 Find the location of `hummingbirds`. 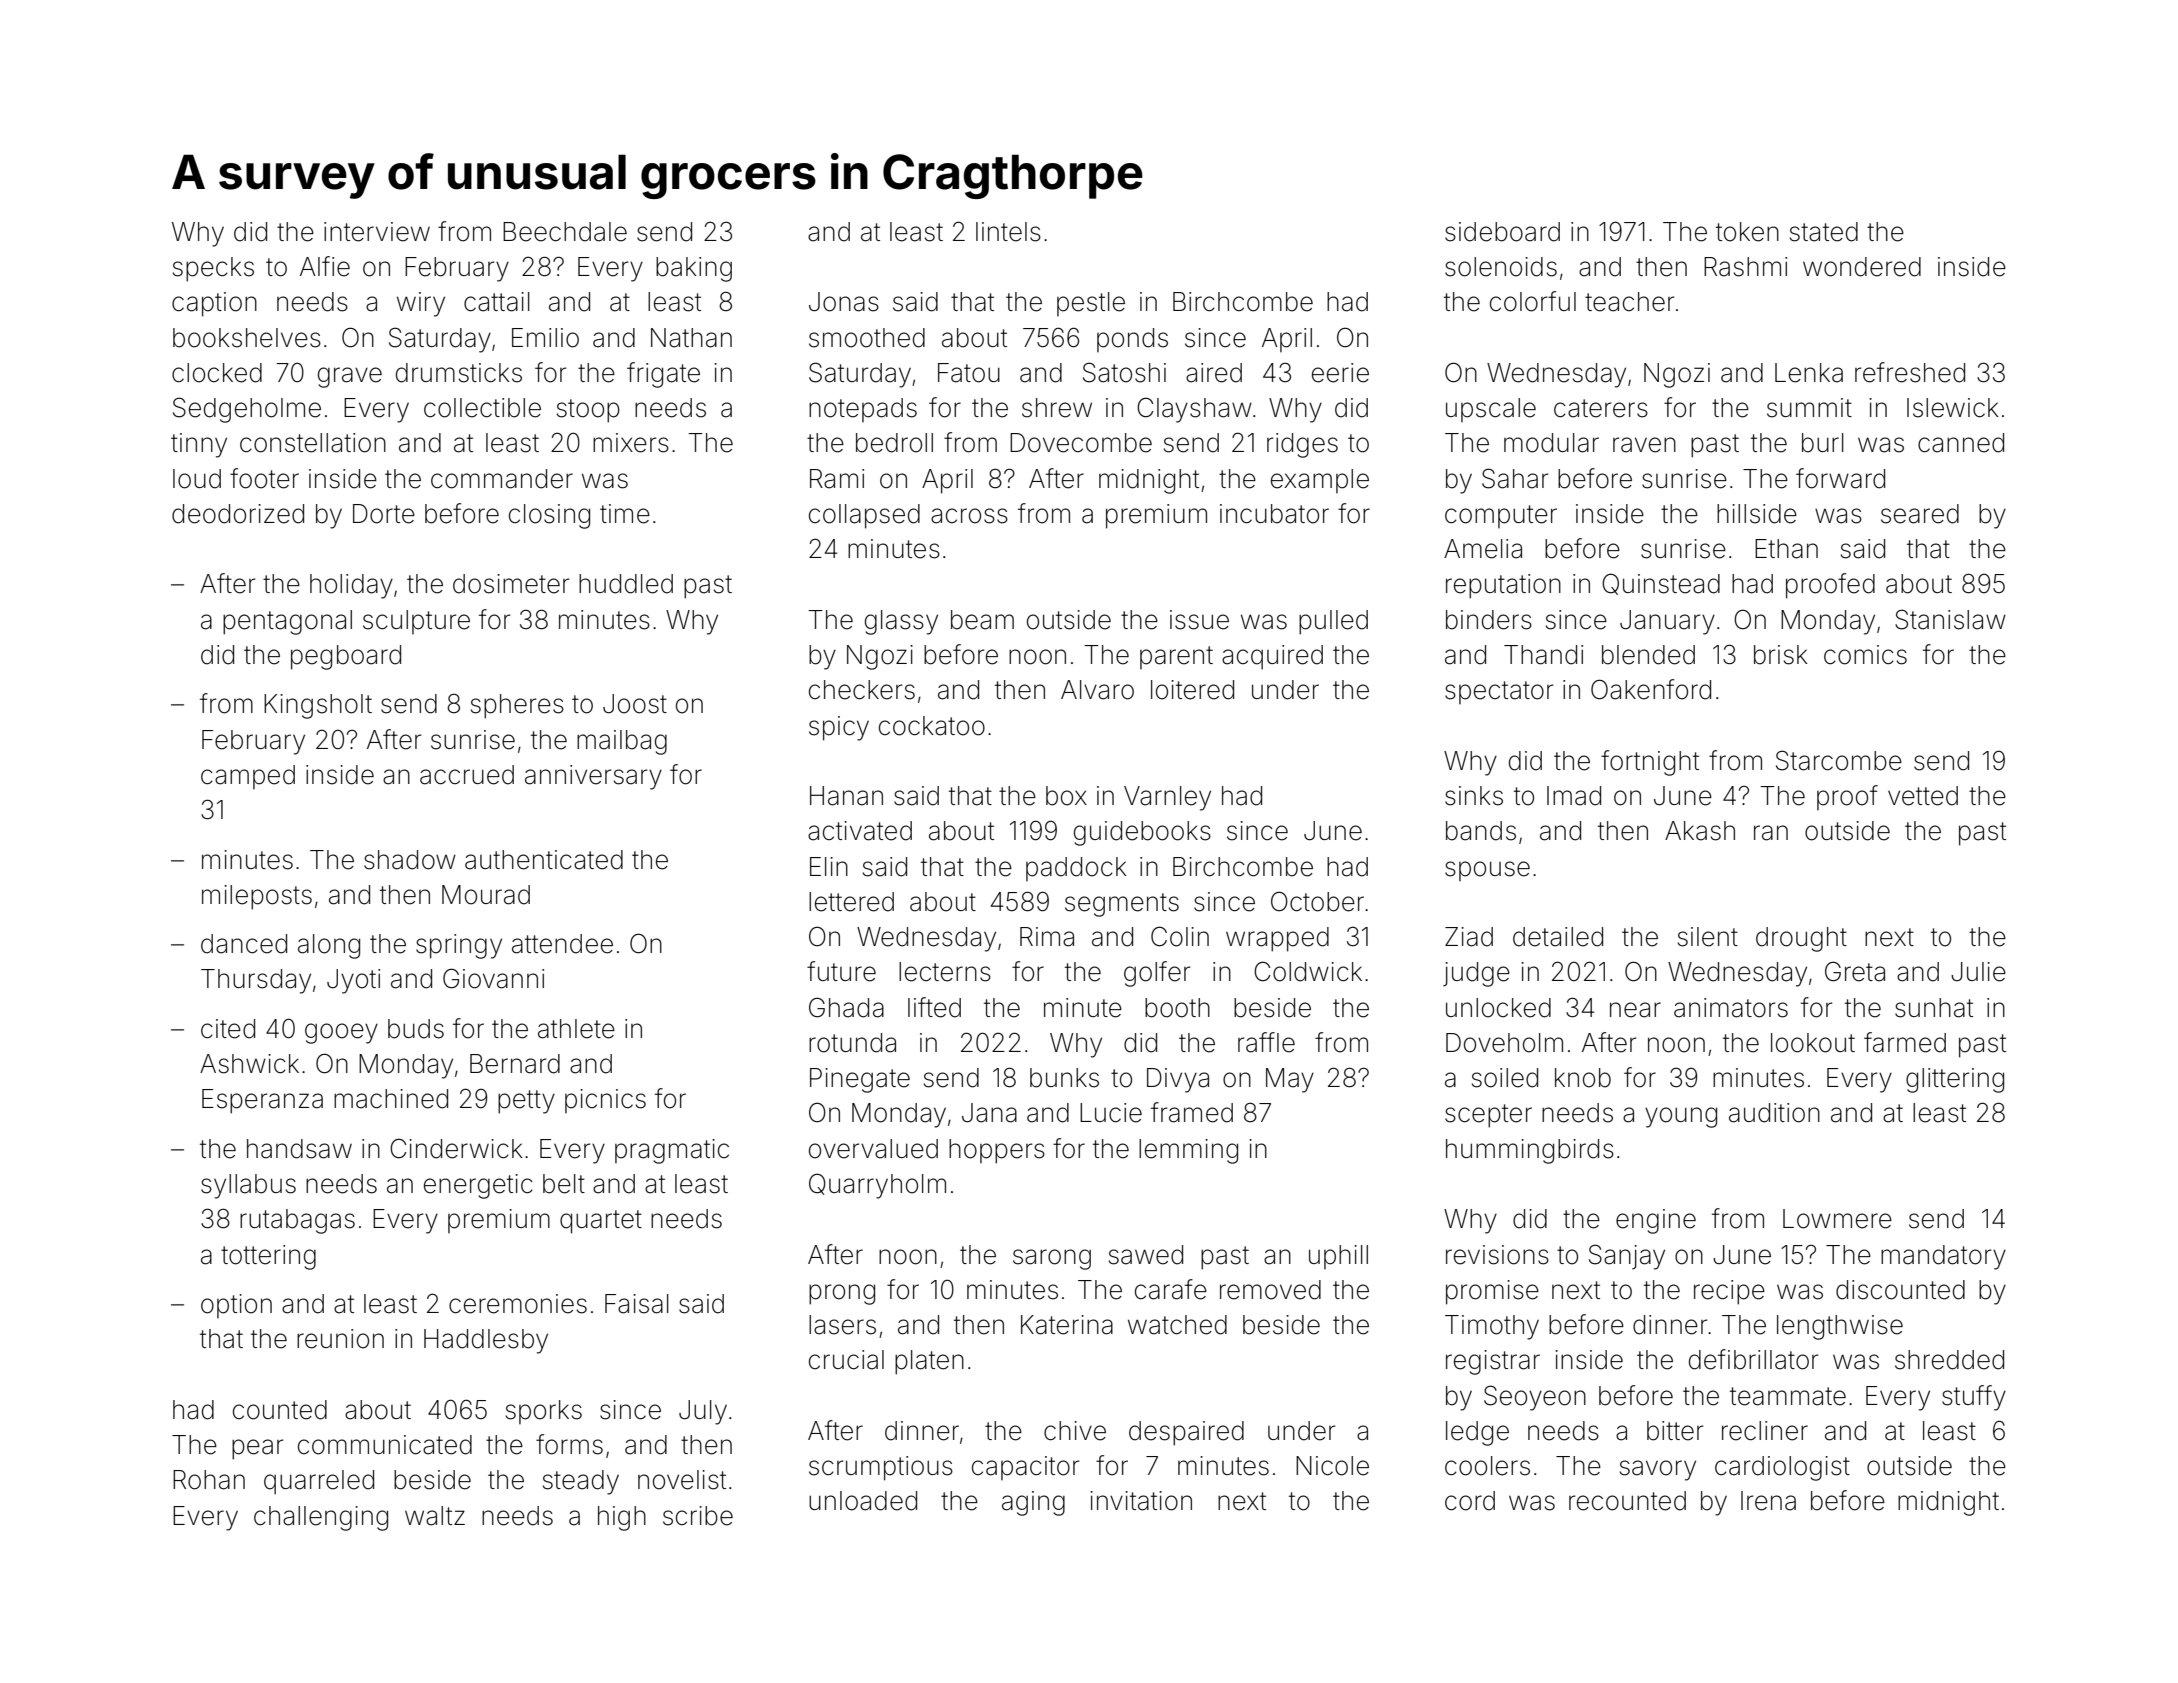

hummingbirds is located at coordinates (1530, 1151).
